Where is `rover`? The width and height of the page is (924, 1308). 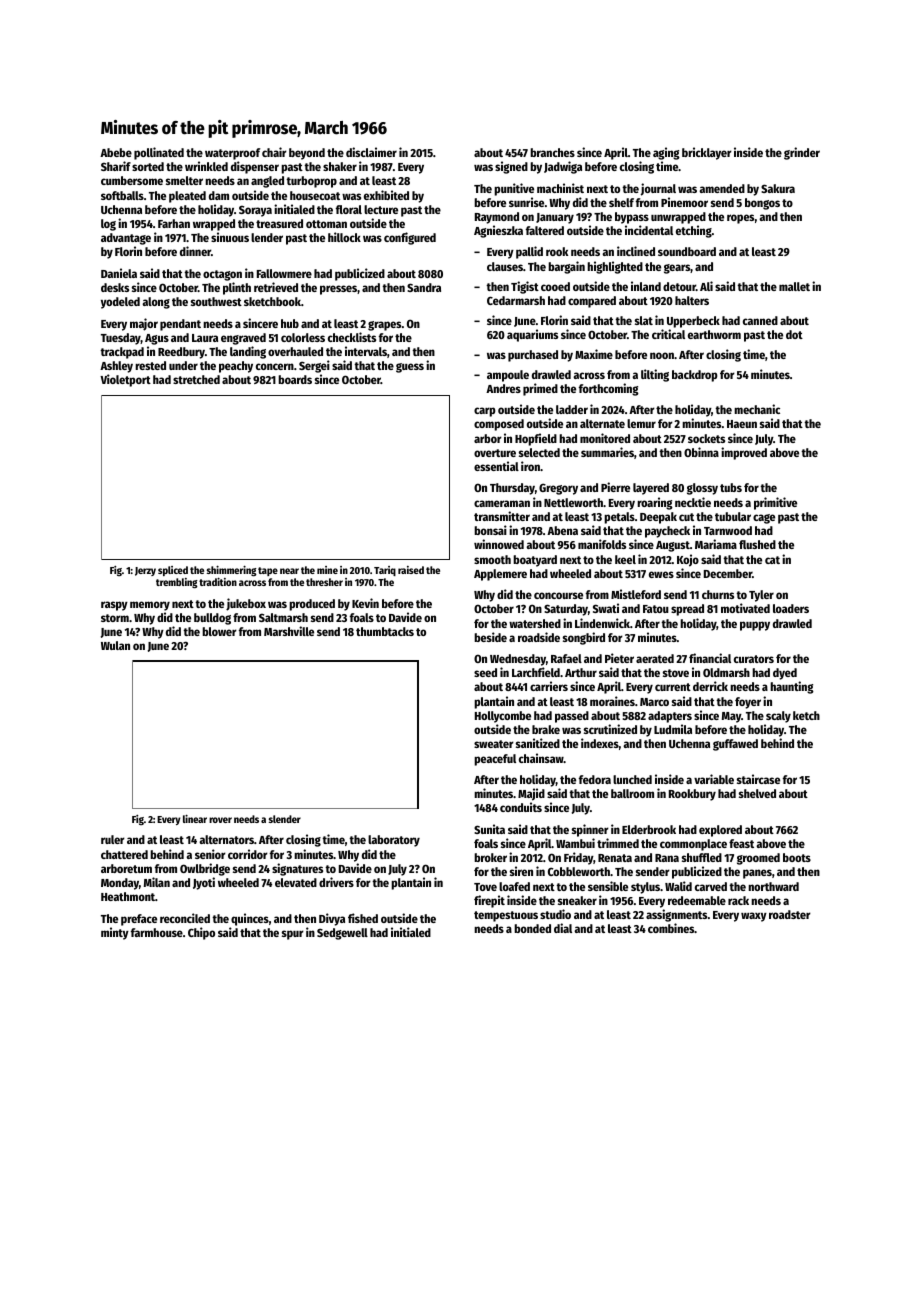 rover is located at coordinates (220, 820).
